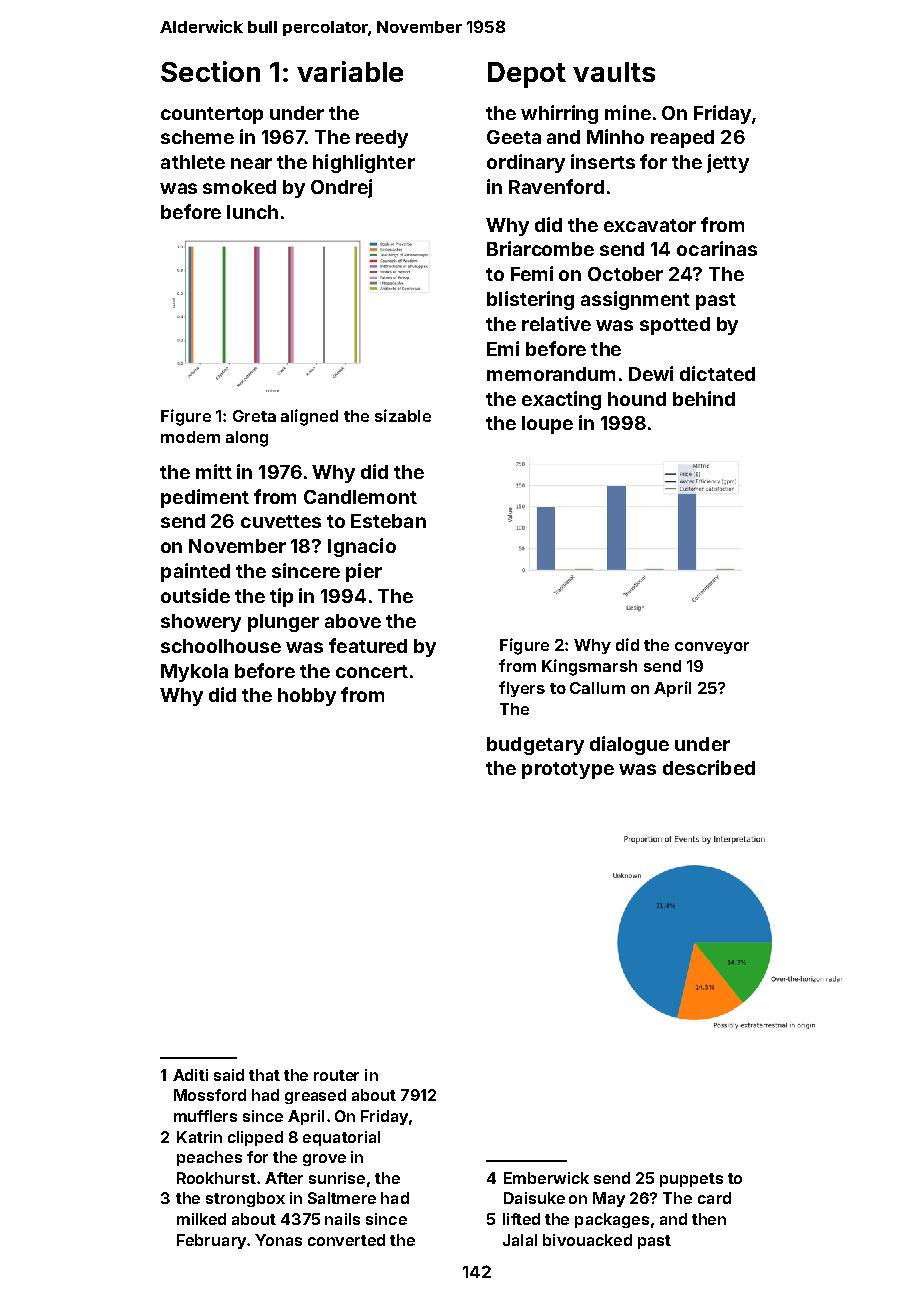  Describe the element at coordinates (190, 437) in the screenshot. I see `modem` at that location.
